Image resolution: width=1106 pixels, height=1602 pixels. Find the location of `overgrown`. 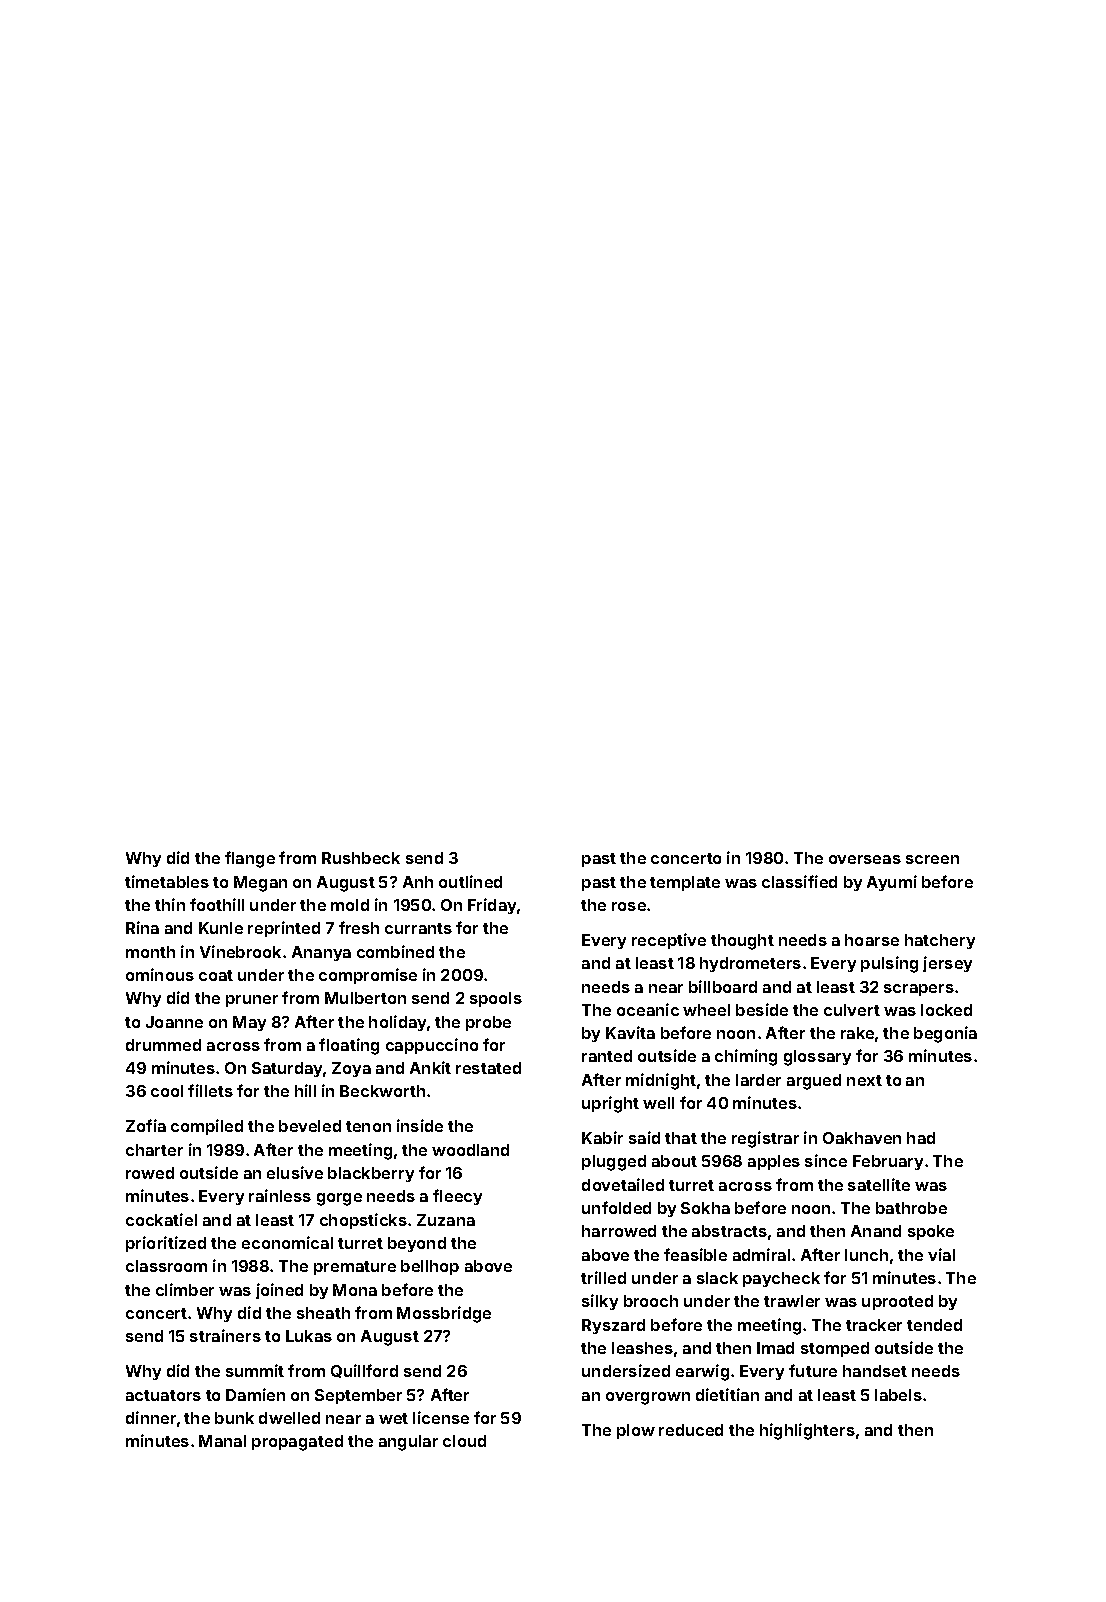

overgrown is located at coordinates (648, 1398).
